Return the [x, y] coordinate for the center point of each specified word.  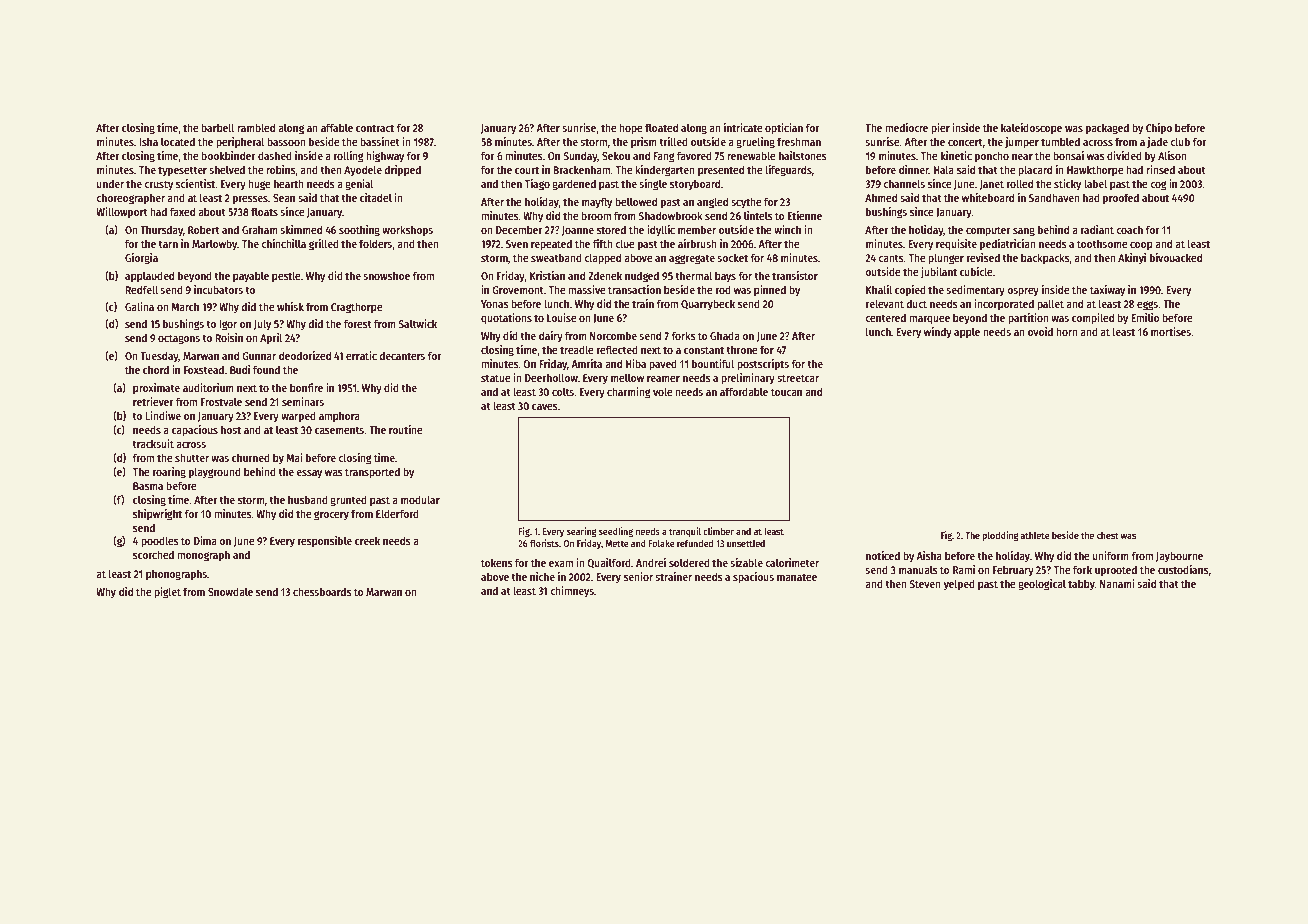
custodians [1183, 569]
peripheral [240, 143]
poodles [160, 542]
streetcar [798, 378]
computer [988, 231]
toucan [786, 392]
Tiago [537, 185]
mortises [1171, 331]
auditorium [208, 387]
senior [638, 576]
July [262, 325]
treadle [577, 349]
